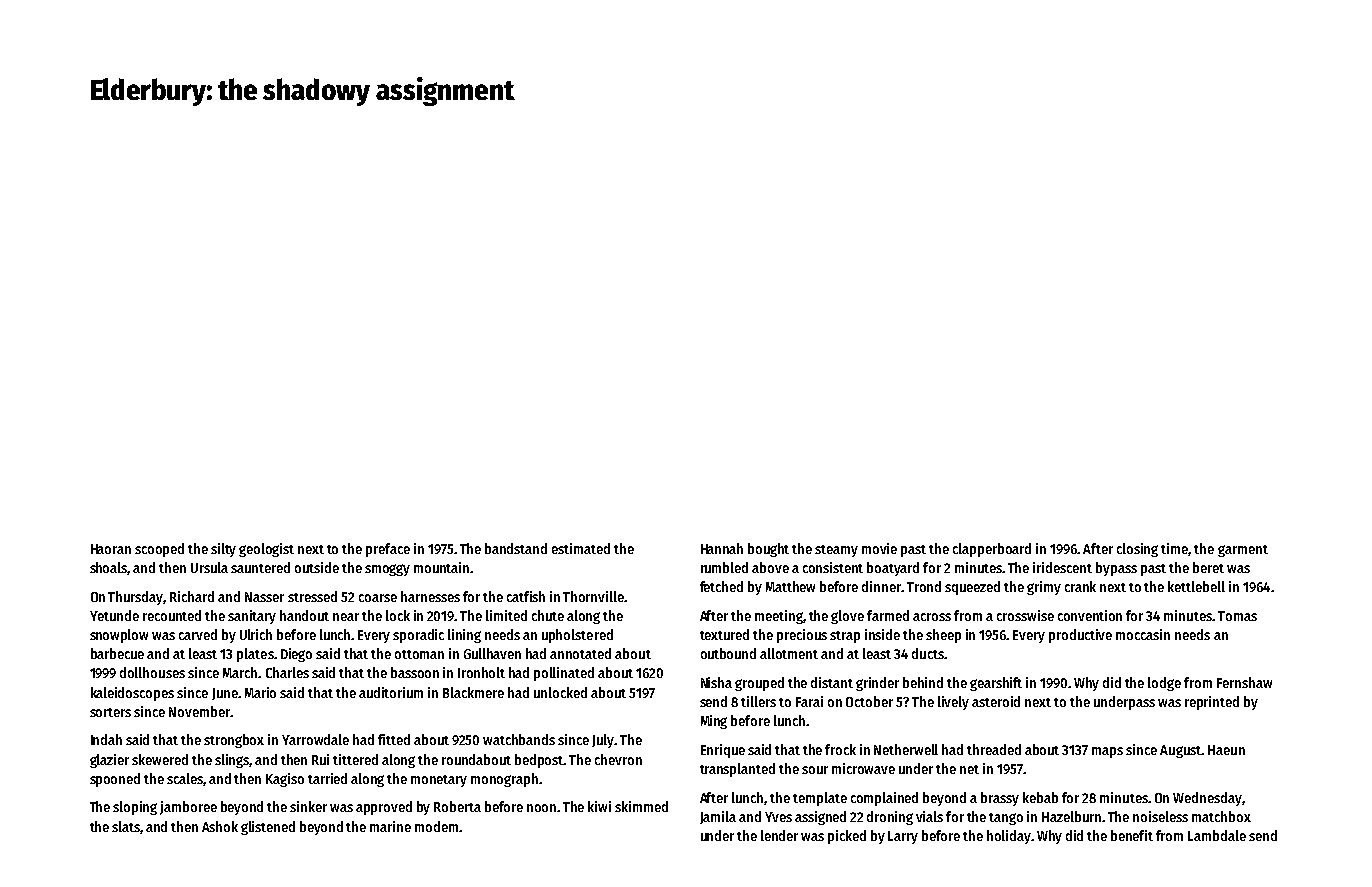 The width and height of the page is (1372, 887). Describe the element at coordinates (266, 550) in the page. I see `geologist` at that location.
